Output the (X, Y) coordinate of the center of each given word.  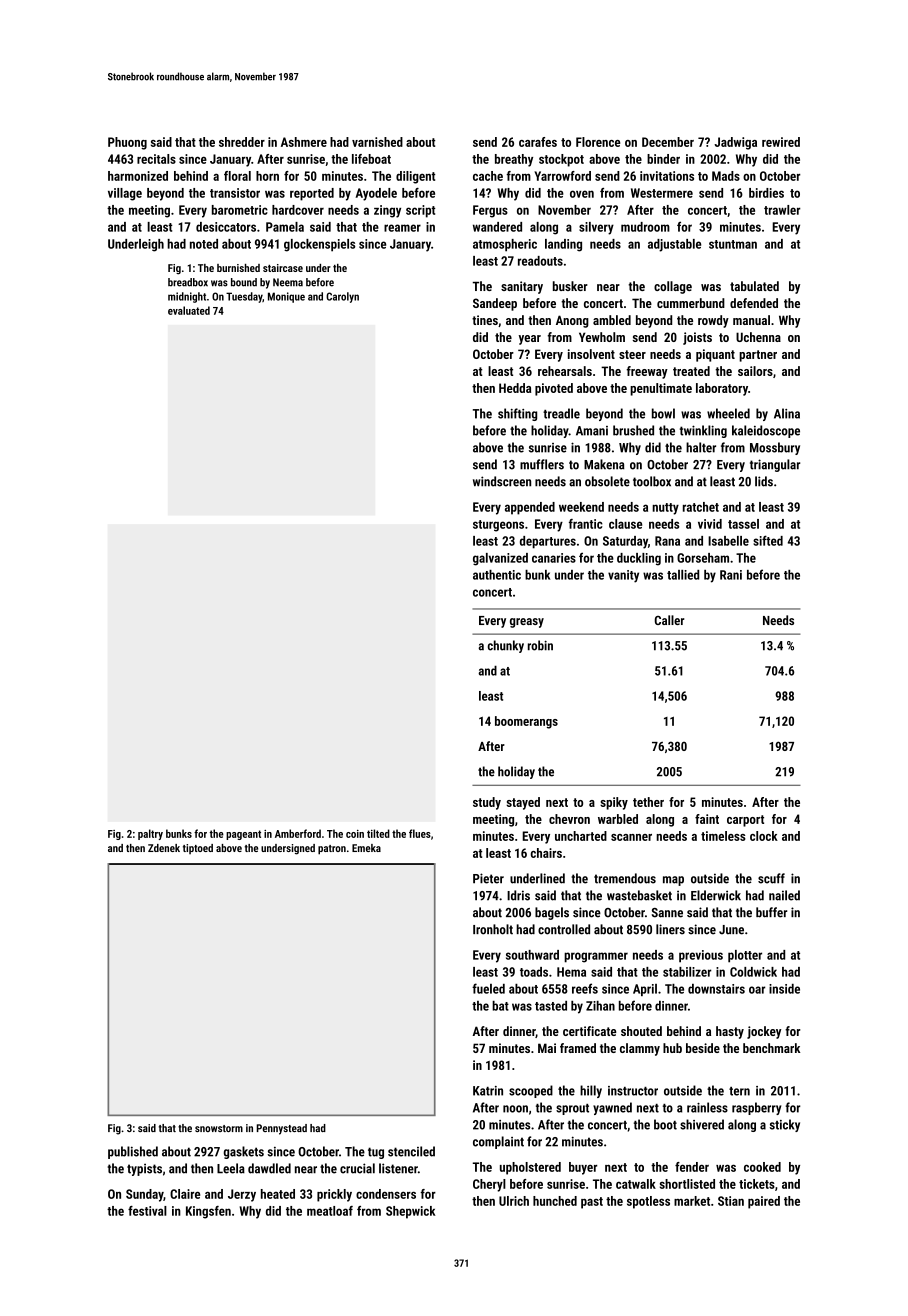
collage (673, 287)
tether (648, 802)
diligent (415, 177)
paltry (150, 834)
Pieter (488, 878)
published (133, 1152)
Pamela (285, 227)
